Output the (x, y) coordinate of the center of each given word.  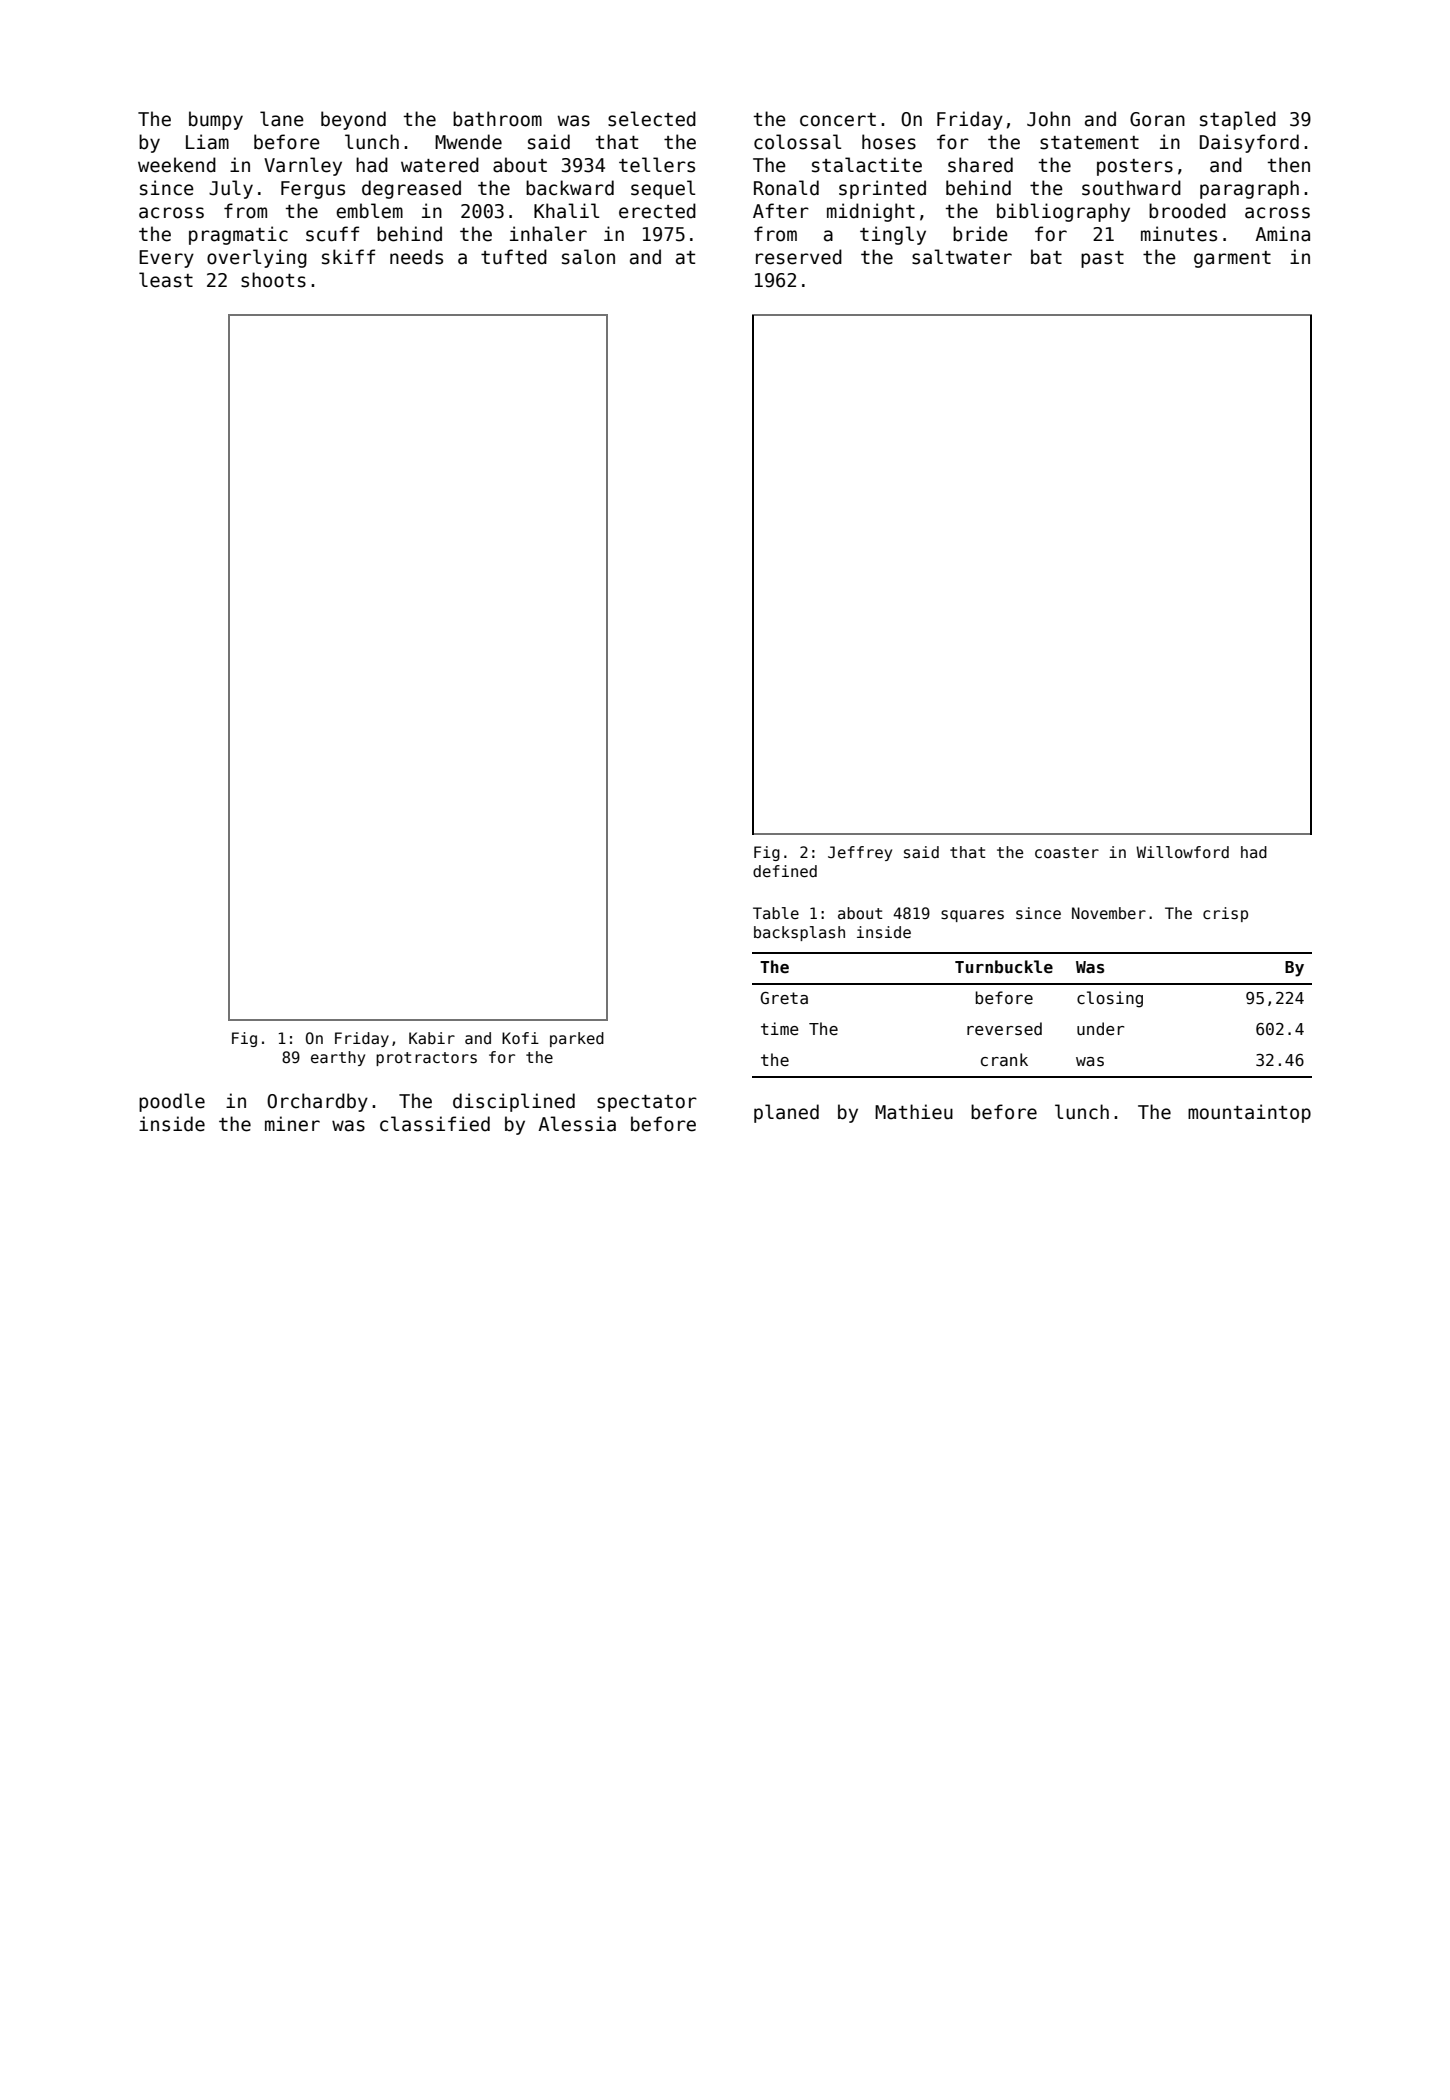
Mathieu (914, 1112)
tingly (893, 235)
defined (785, 871)
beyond (353, 120)
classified (435, 1124)
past (1102, 259)
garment (1232, 259)
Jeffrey (860, 853)
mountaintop (1249, 1113)
